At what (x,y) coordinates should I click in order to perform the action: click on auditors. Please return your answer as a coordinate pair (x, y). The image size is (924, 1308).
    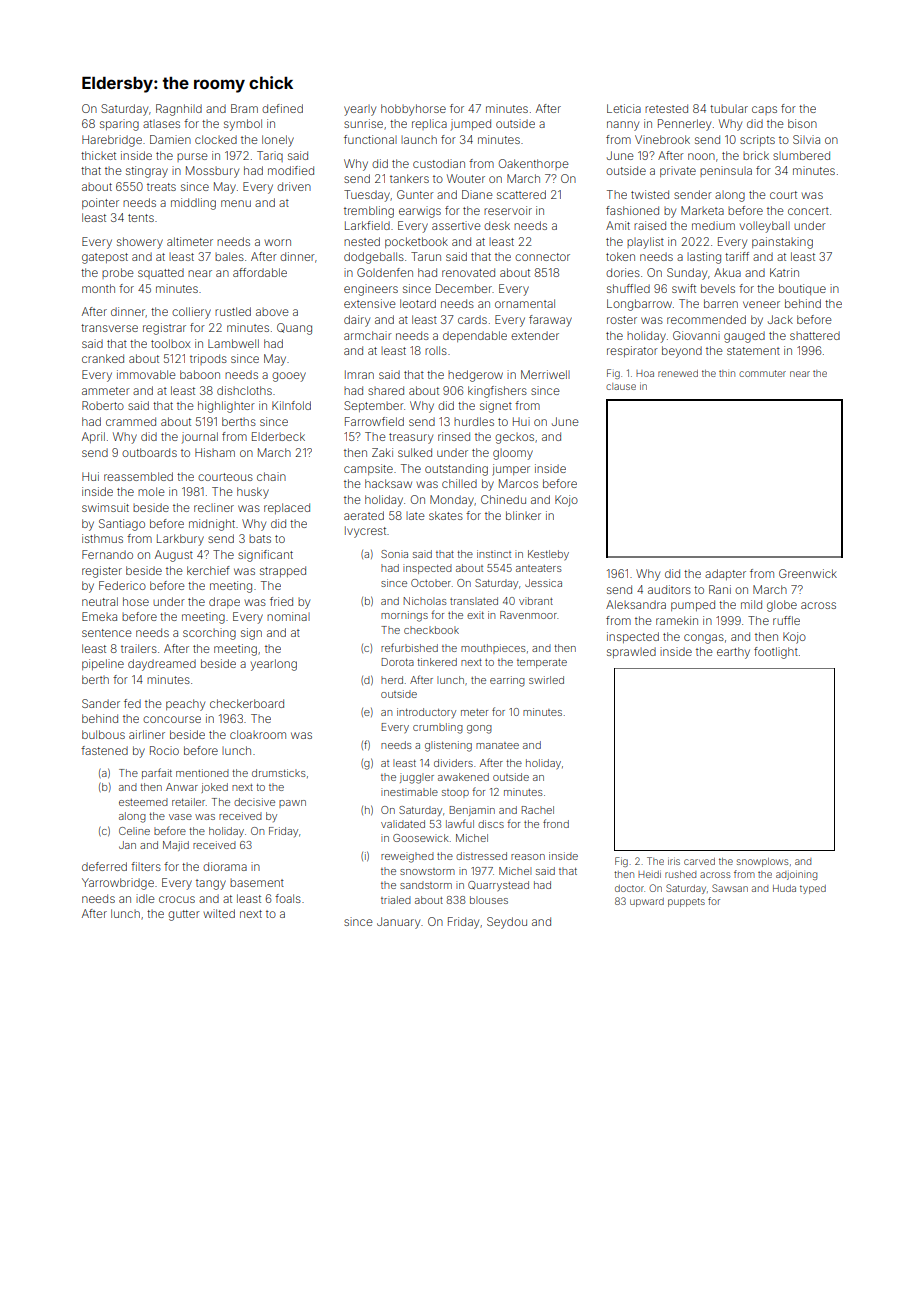
    Looking at the image, I should click on (669, 589).
